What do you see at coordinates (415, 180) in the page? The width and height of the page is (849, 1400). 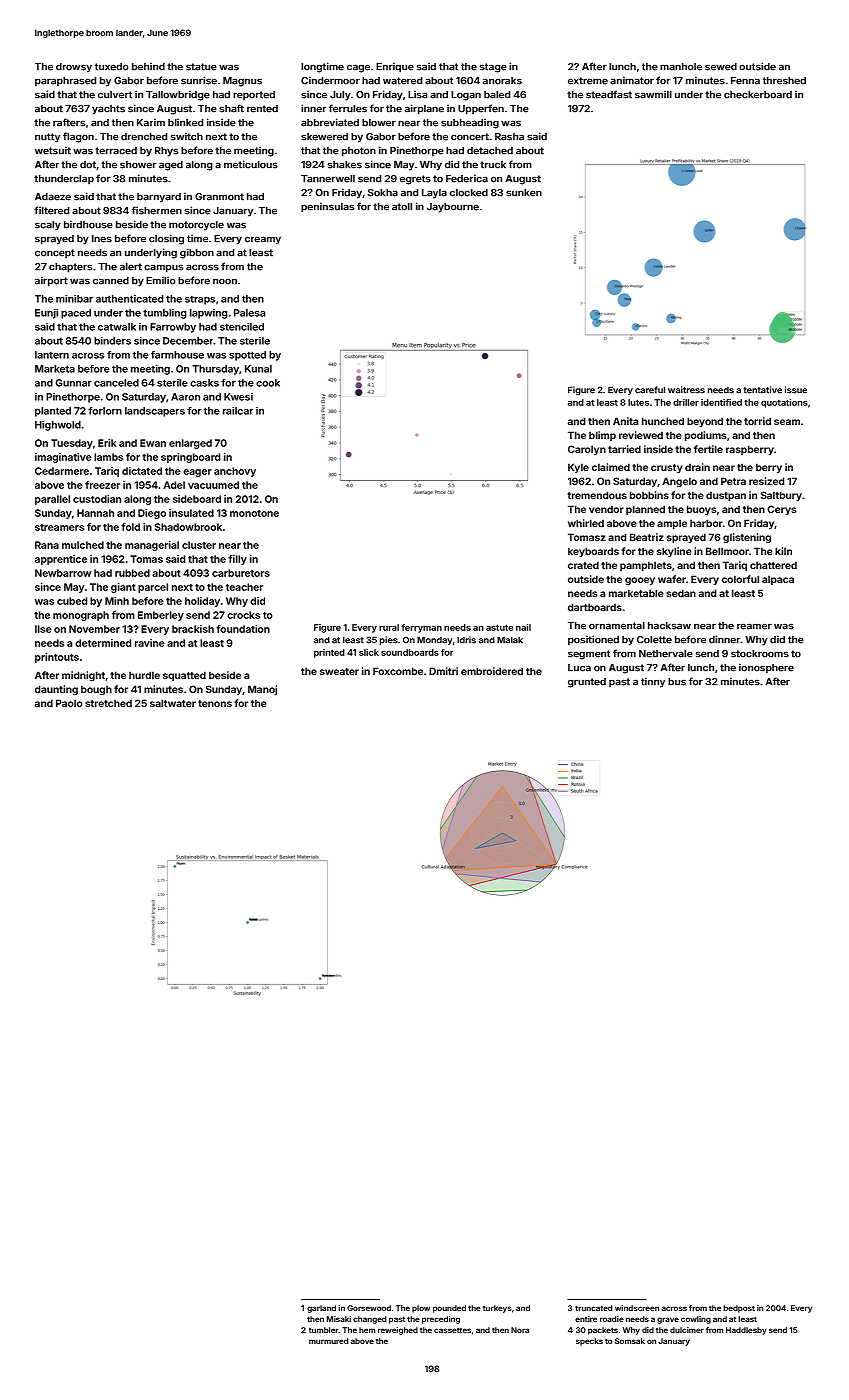 I see `egrets` at bounding box center [415, 180].
